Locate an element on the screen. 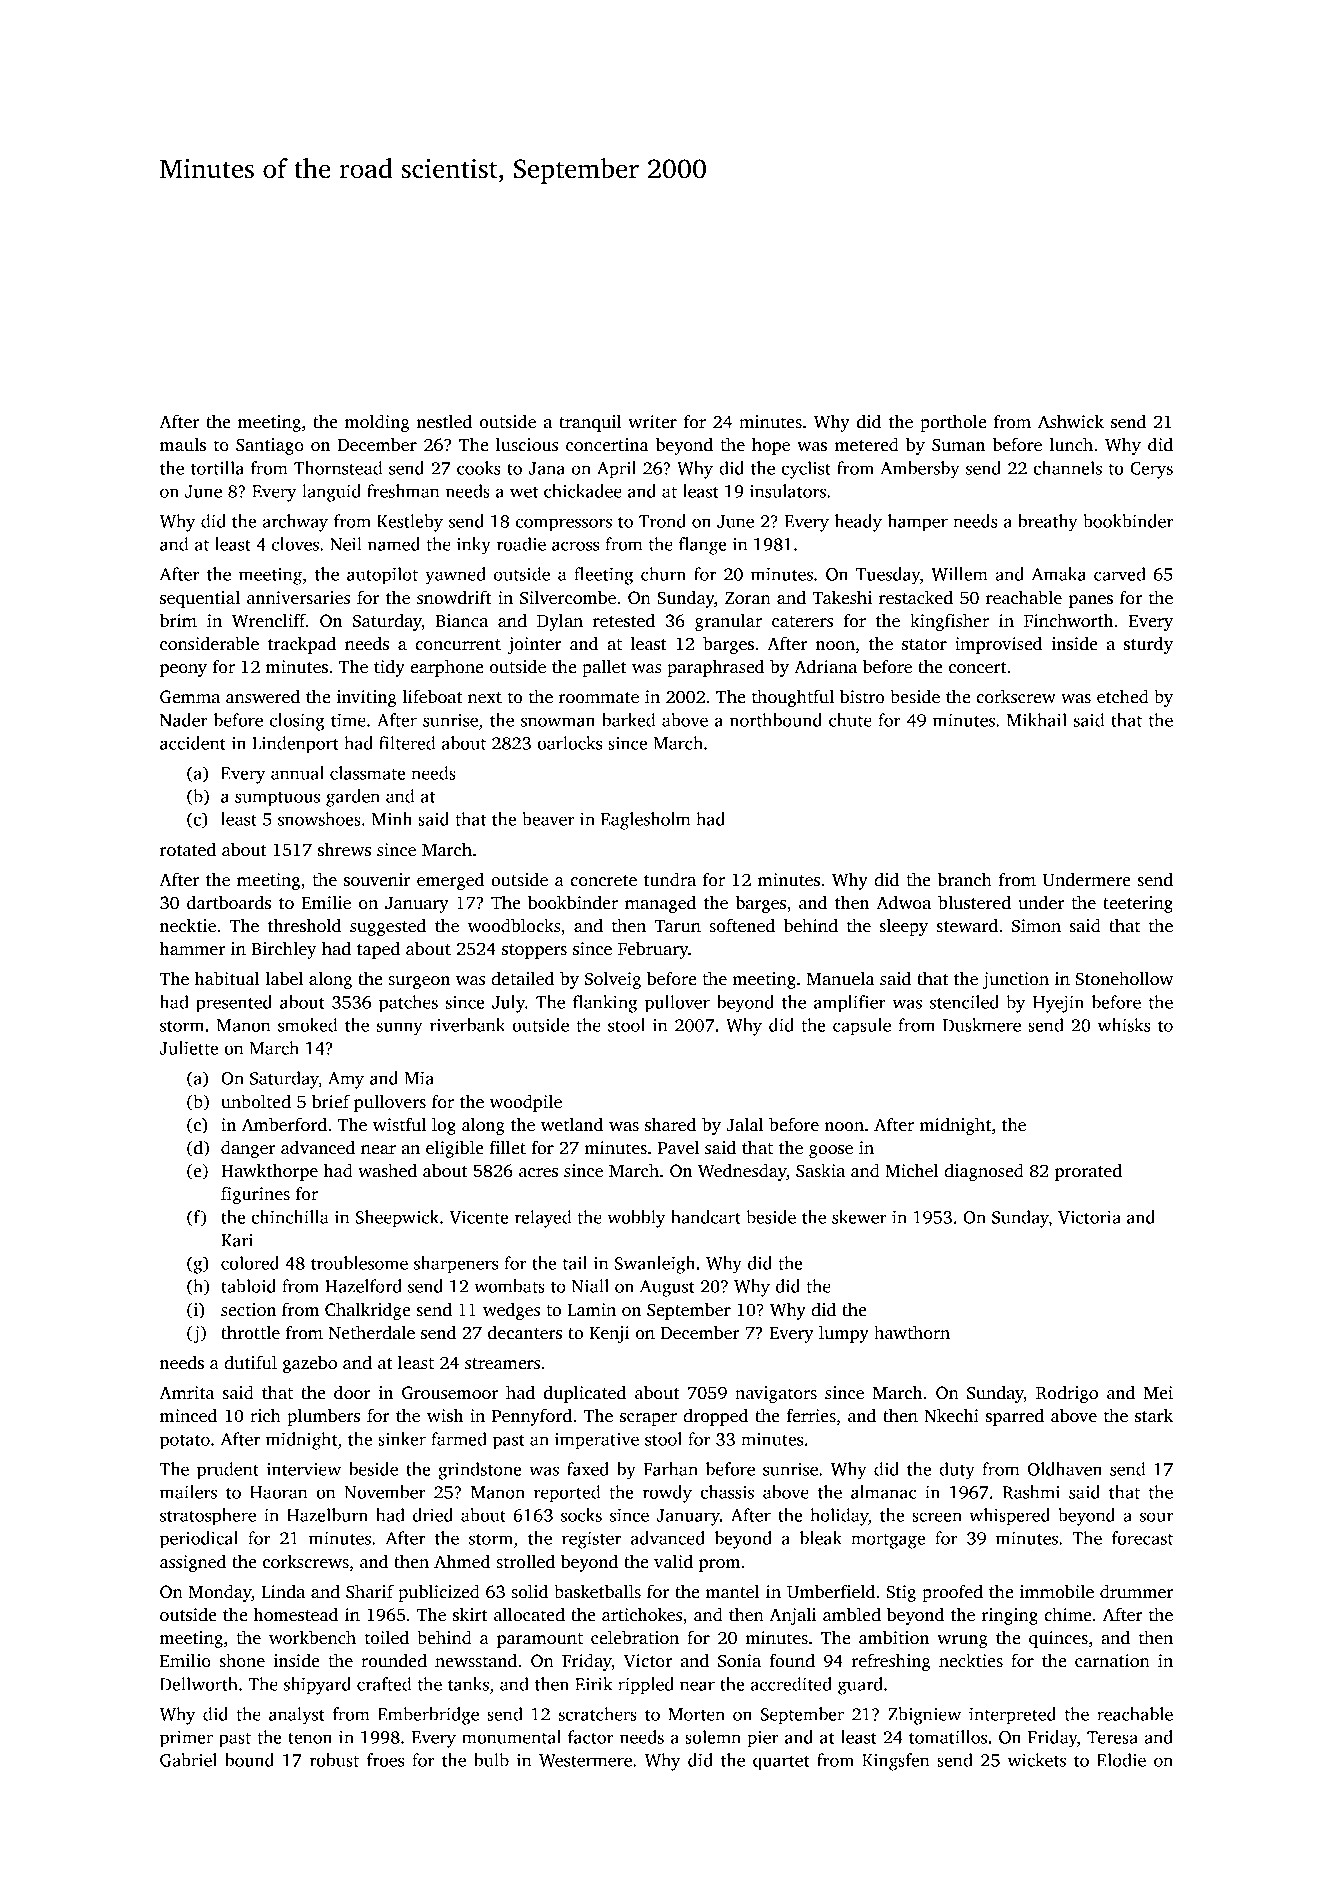 This screenshot has width=1333, height=1886. chassis is located at coordinates (727, 1492).
